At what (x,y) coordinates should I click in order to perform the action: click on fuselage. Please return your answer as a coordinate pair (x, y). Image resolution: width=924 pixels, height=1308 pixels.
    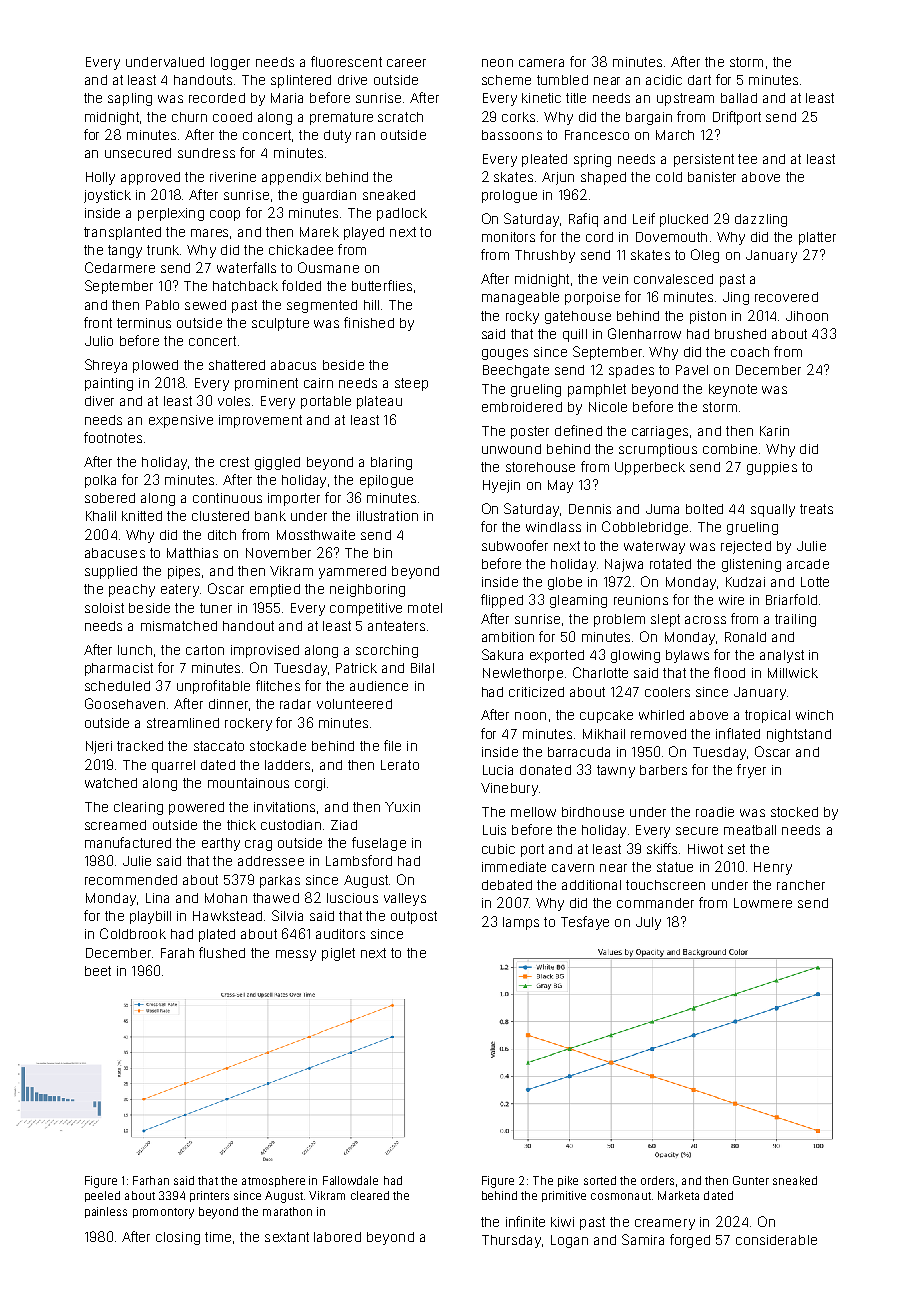
    Looking at the image, I should click on (379, 844).
